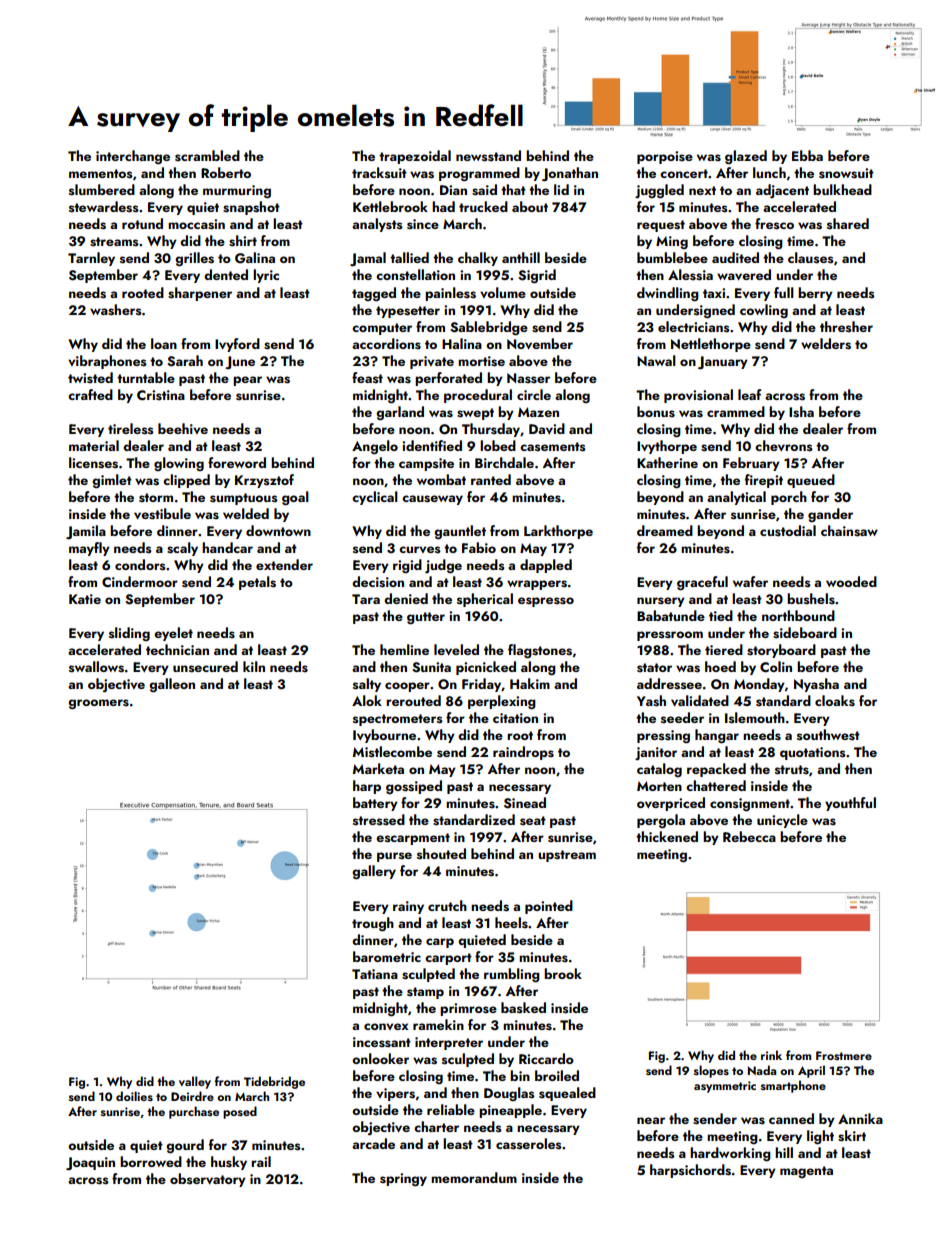 This image has width=952, height=1233. I want to click on request, so click(661, 226).
